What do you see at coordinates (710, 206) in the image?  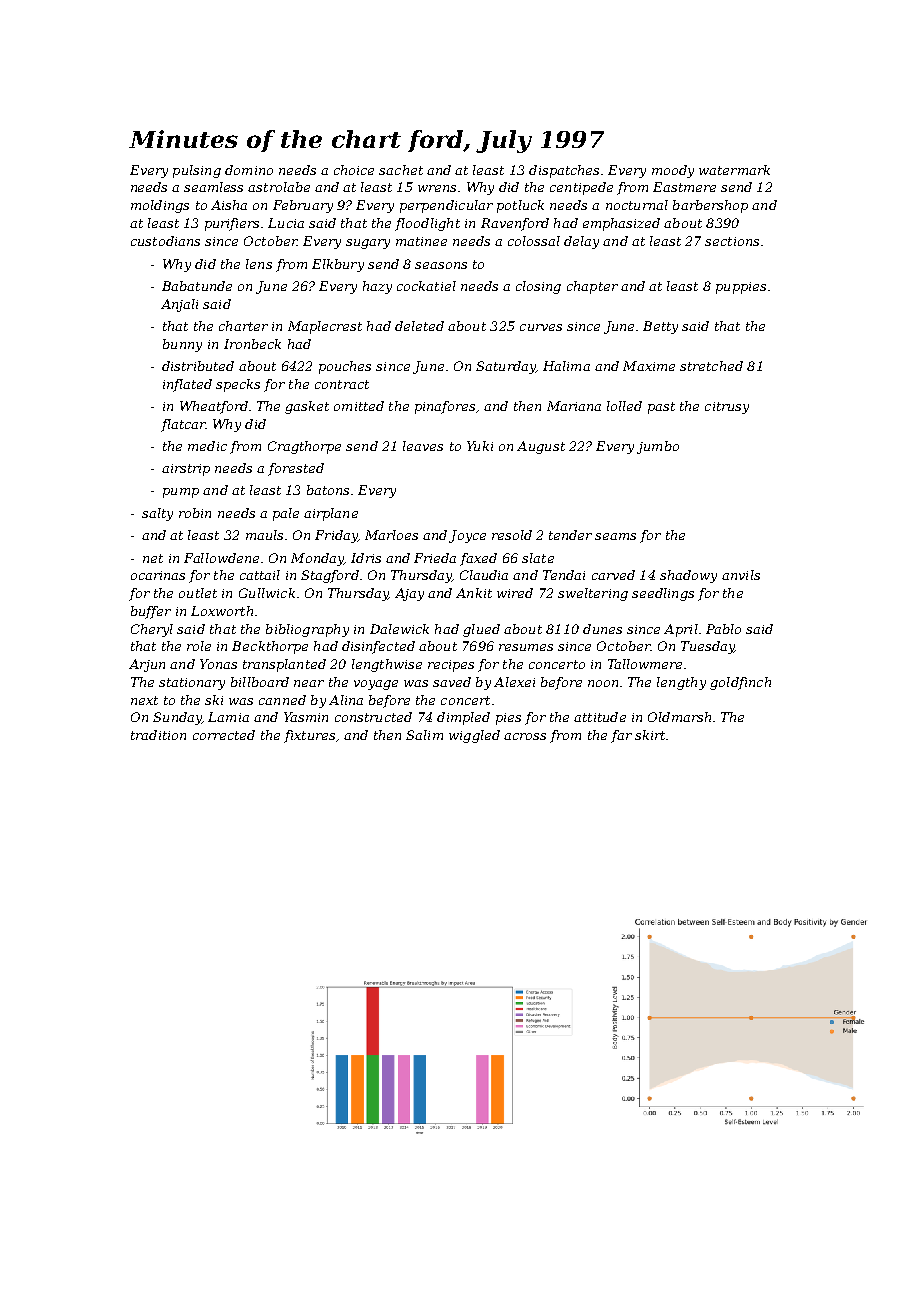 I see `barbershop` at bounding box center [710, 206].
